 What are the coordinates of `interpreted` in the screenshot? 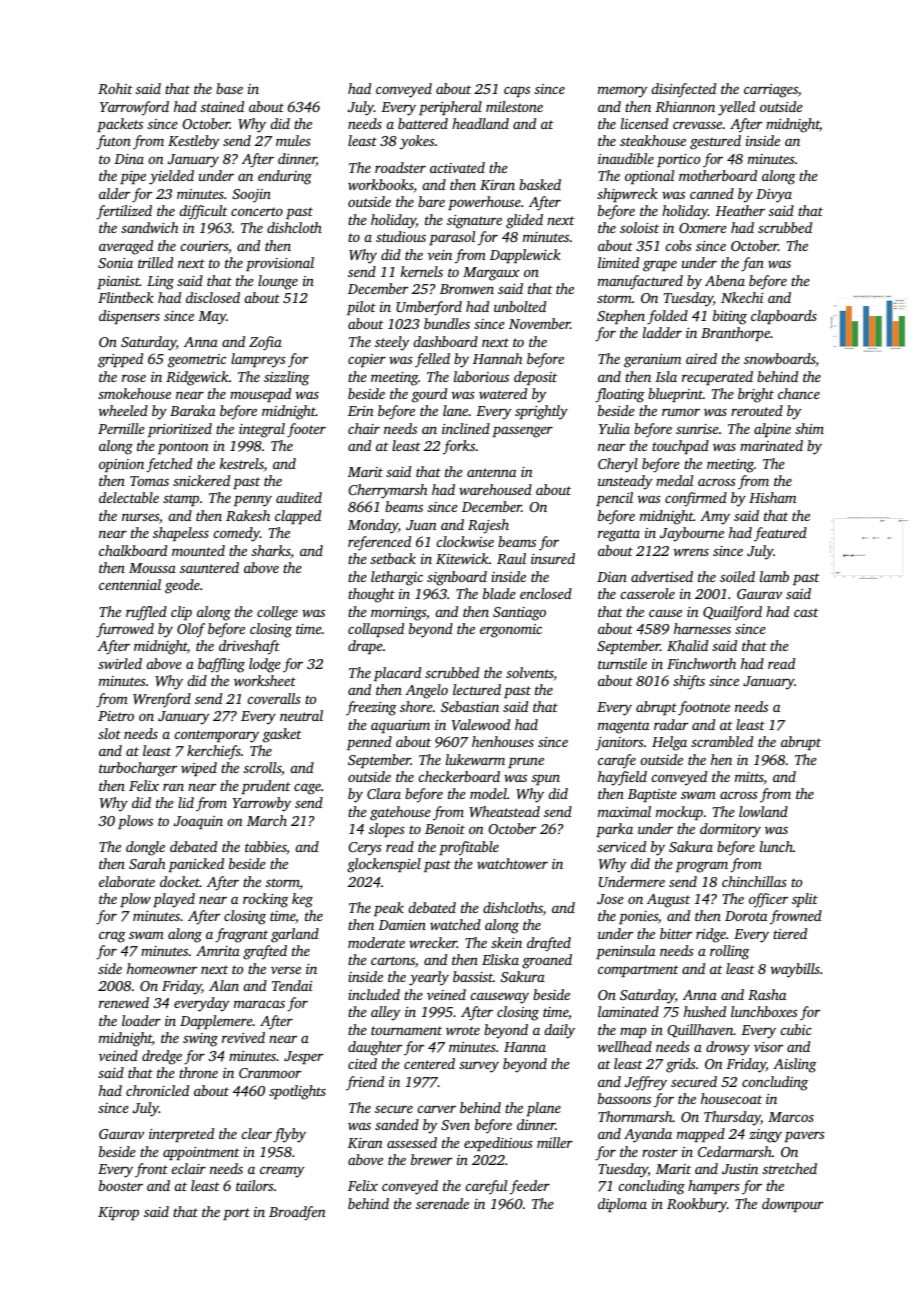 It's located at (181, 1135).
